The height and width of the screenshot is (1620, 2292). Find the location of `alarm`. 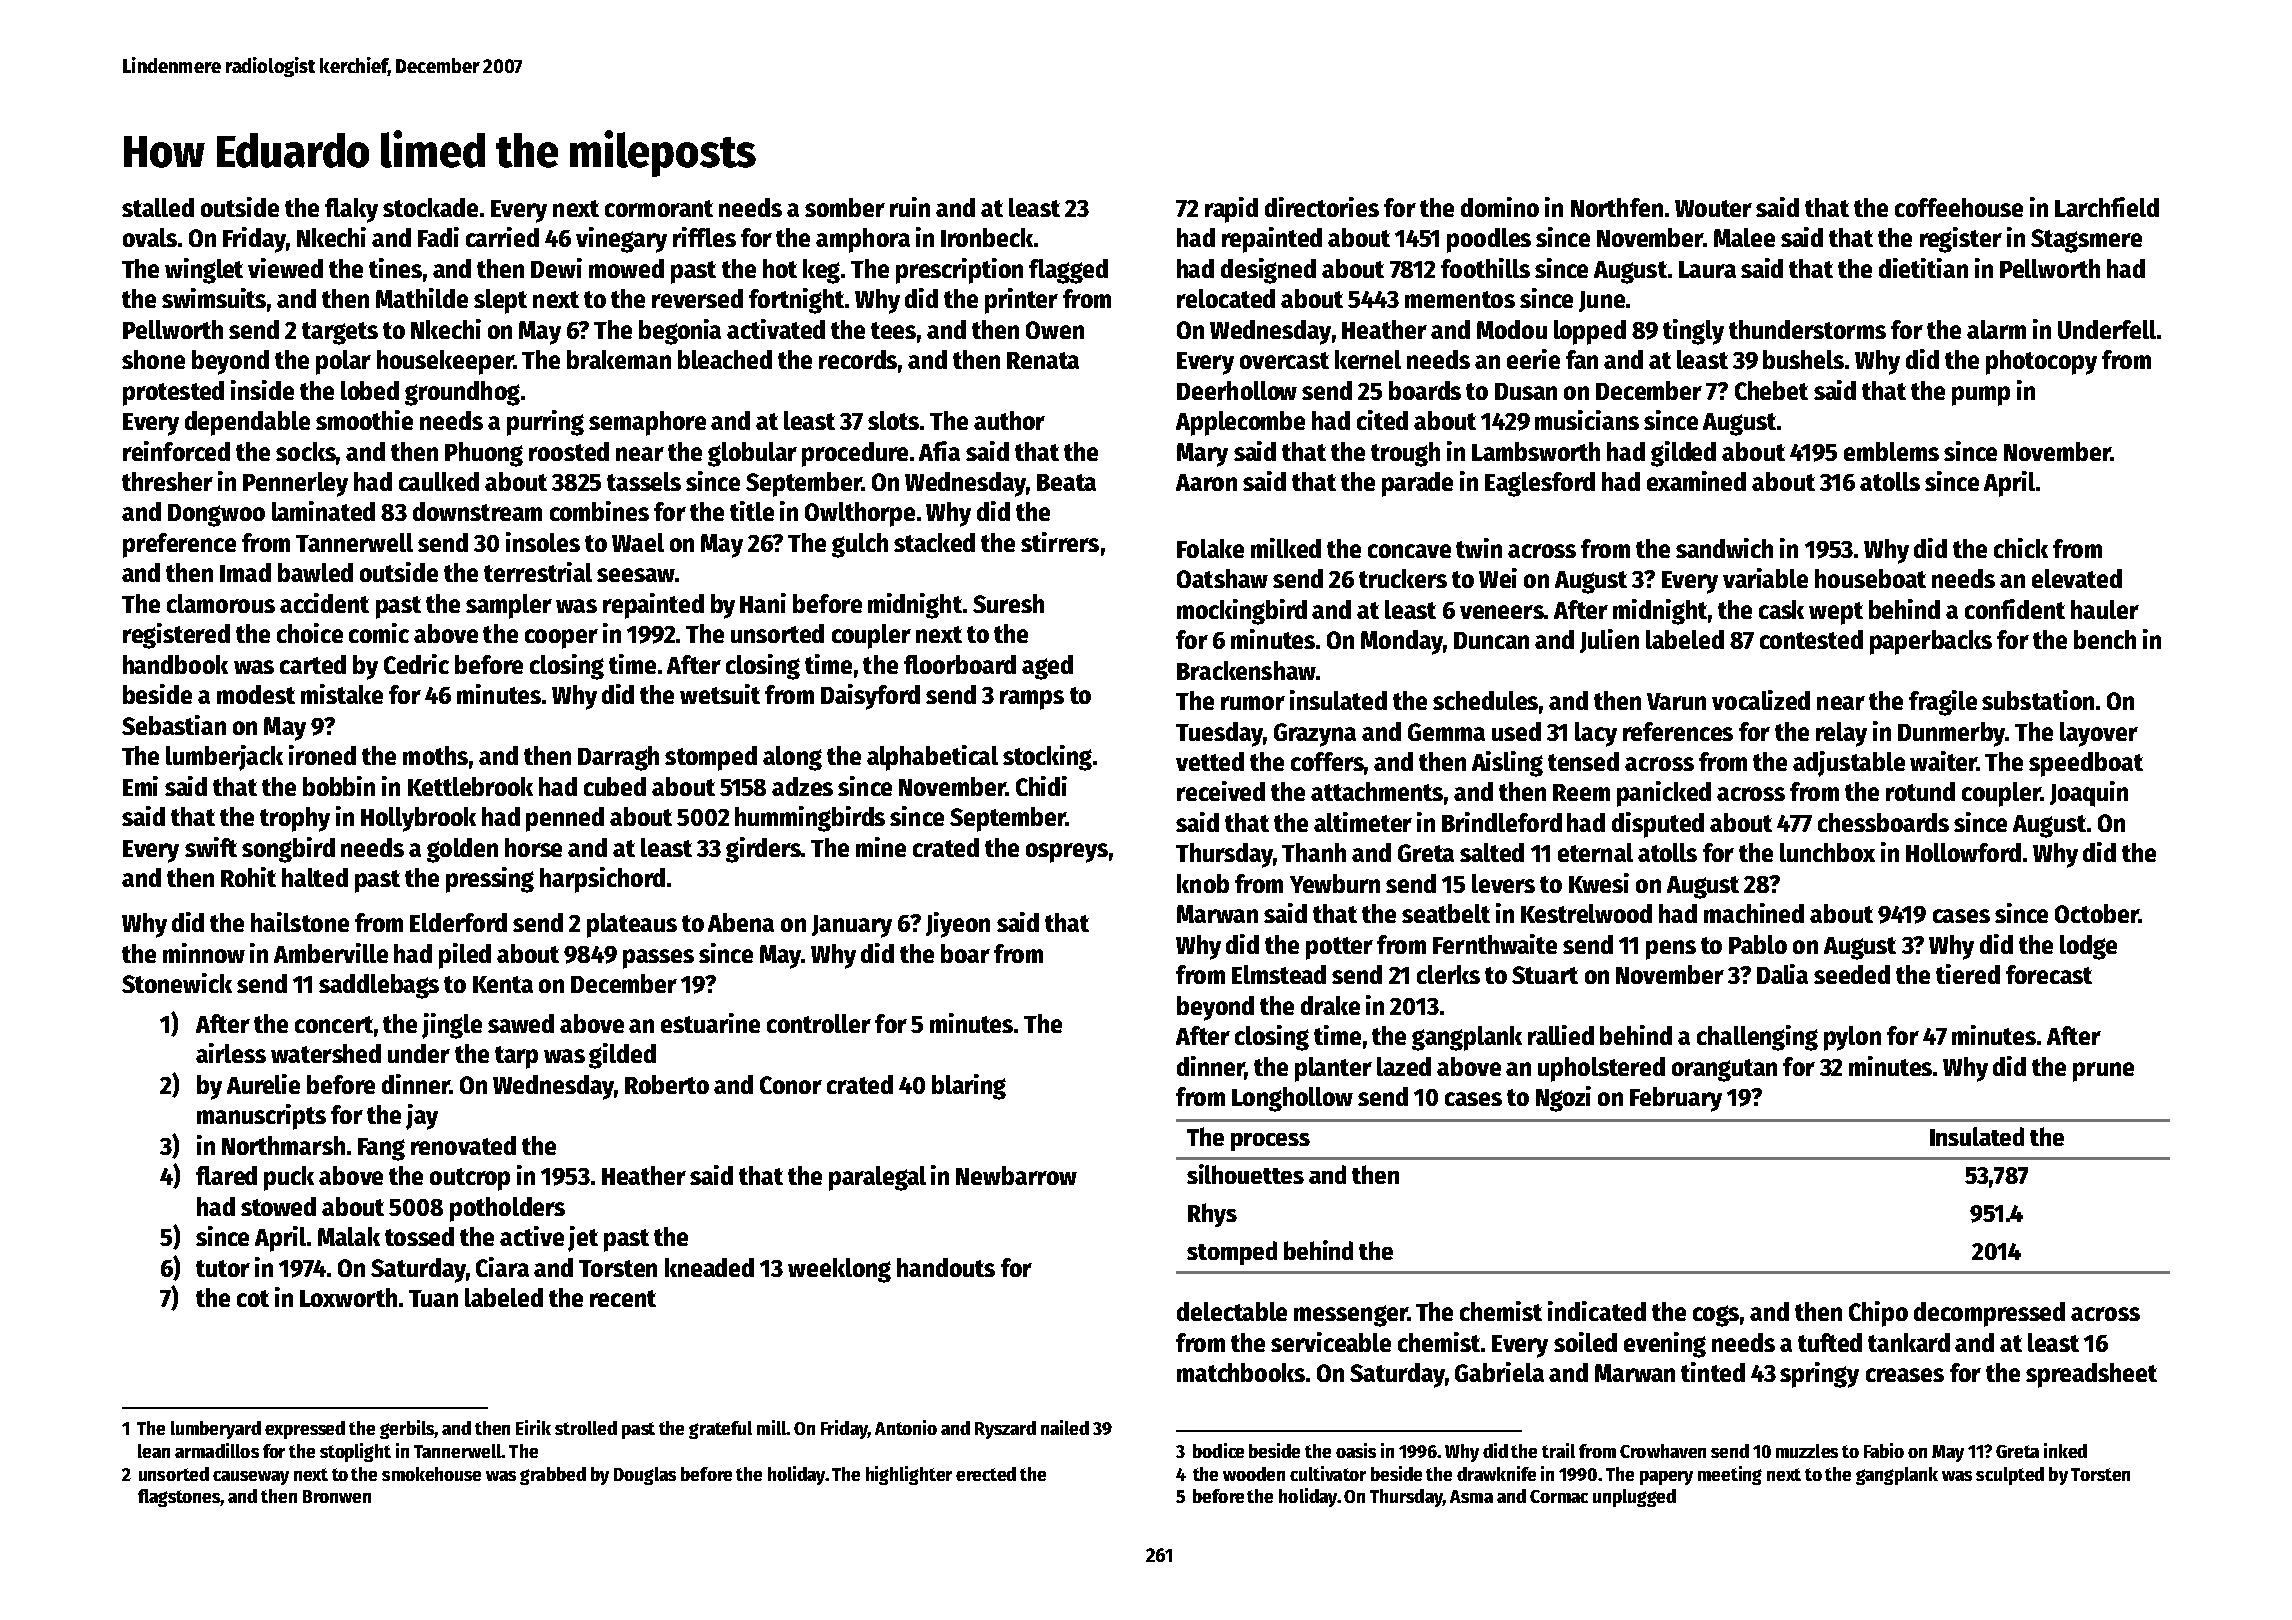

alarm is located at coordinates (1996, 329).
